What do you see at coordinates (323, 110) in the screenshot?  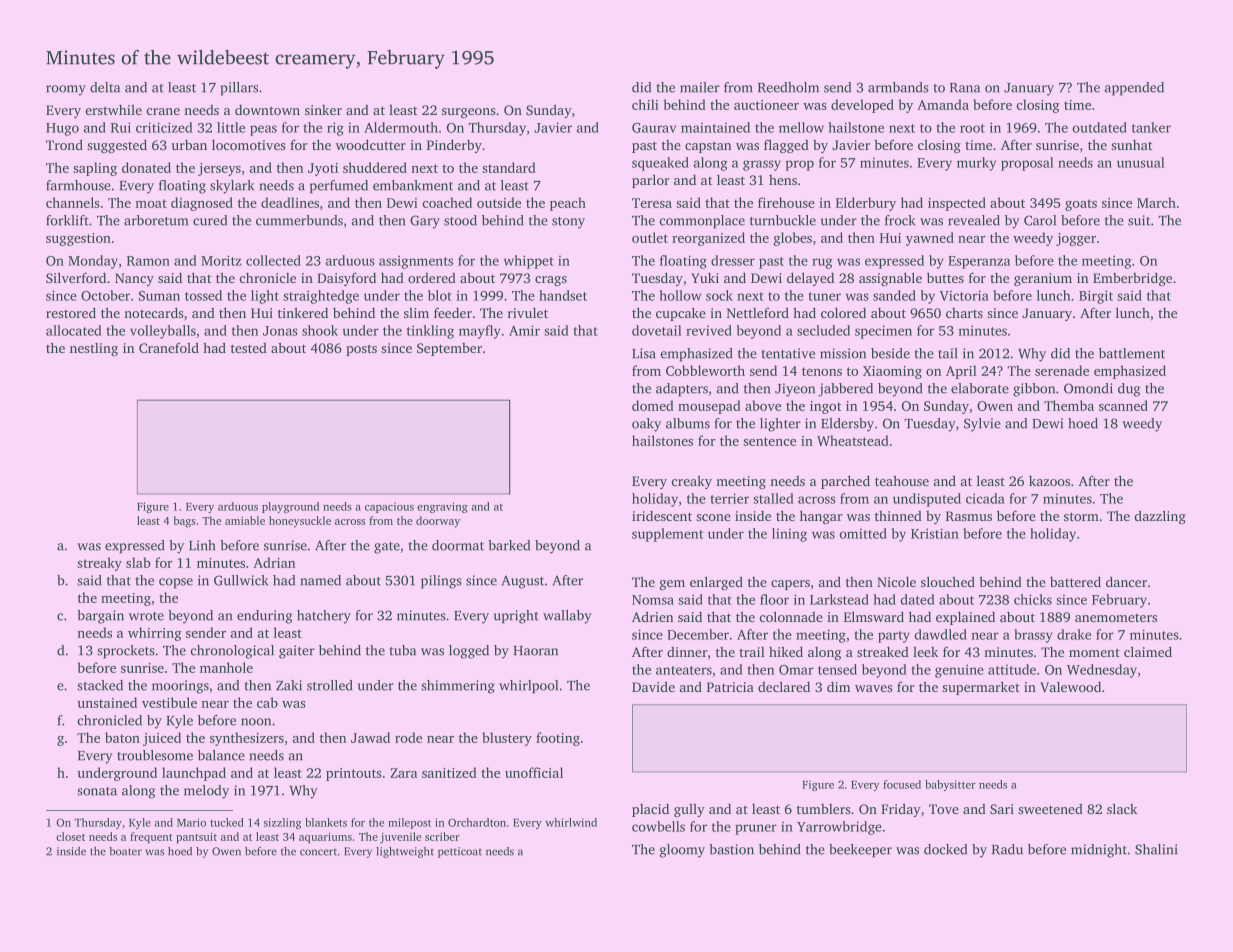 I see `sinker` at bounding box center [323, 110].
